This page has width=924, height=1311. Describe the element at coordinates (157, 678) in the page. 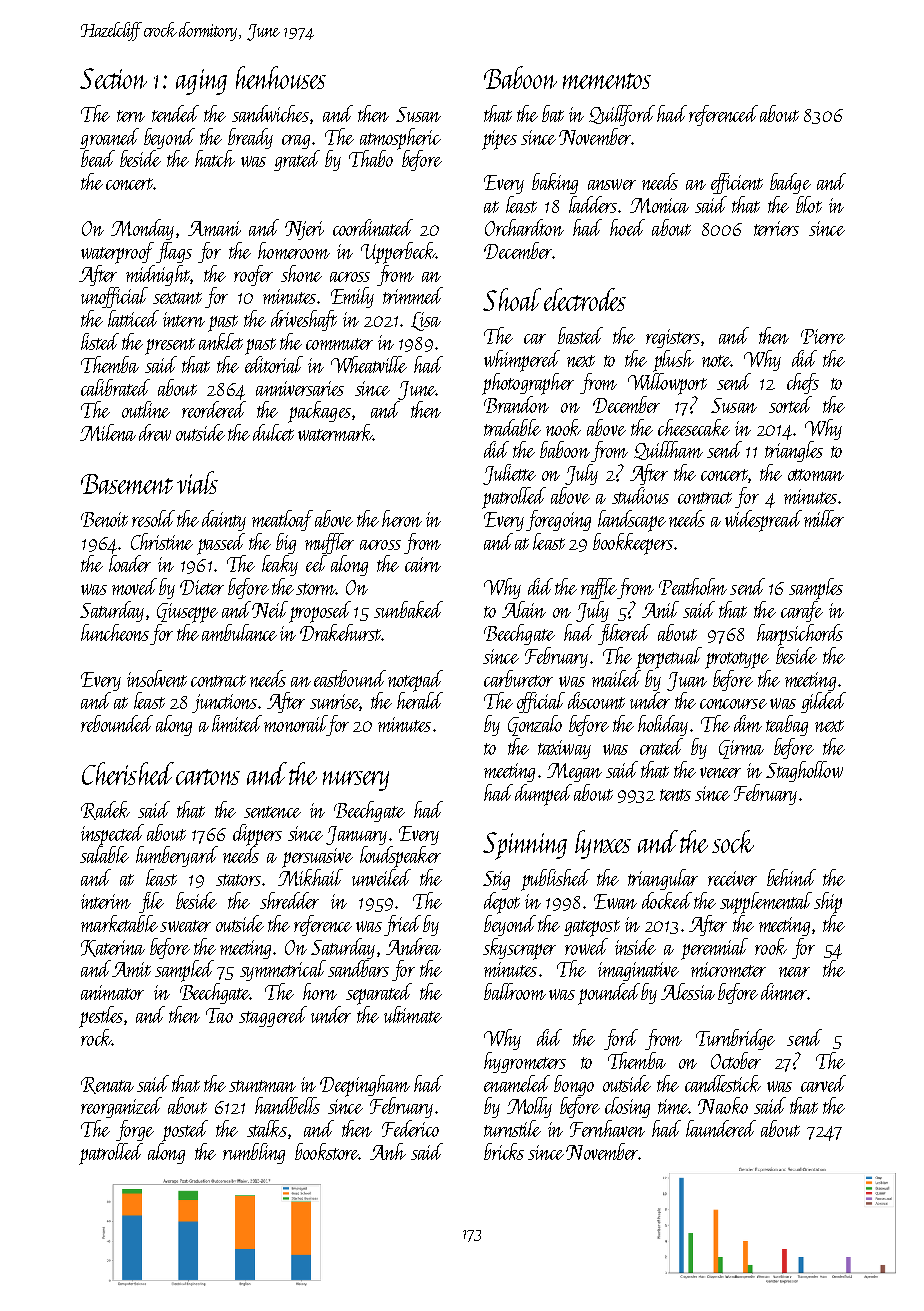

I see `insolvent` at that location.
